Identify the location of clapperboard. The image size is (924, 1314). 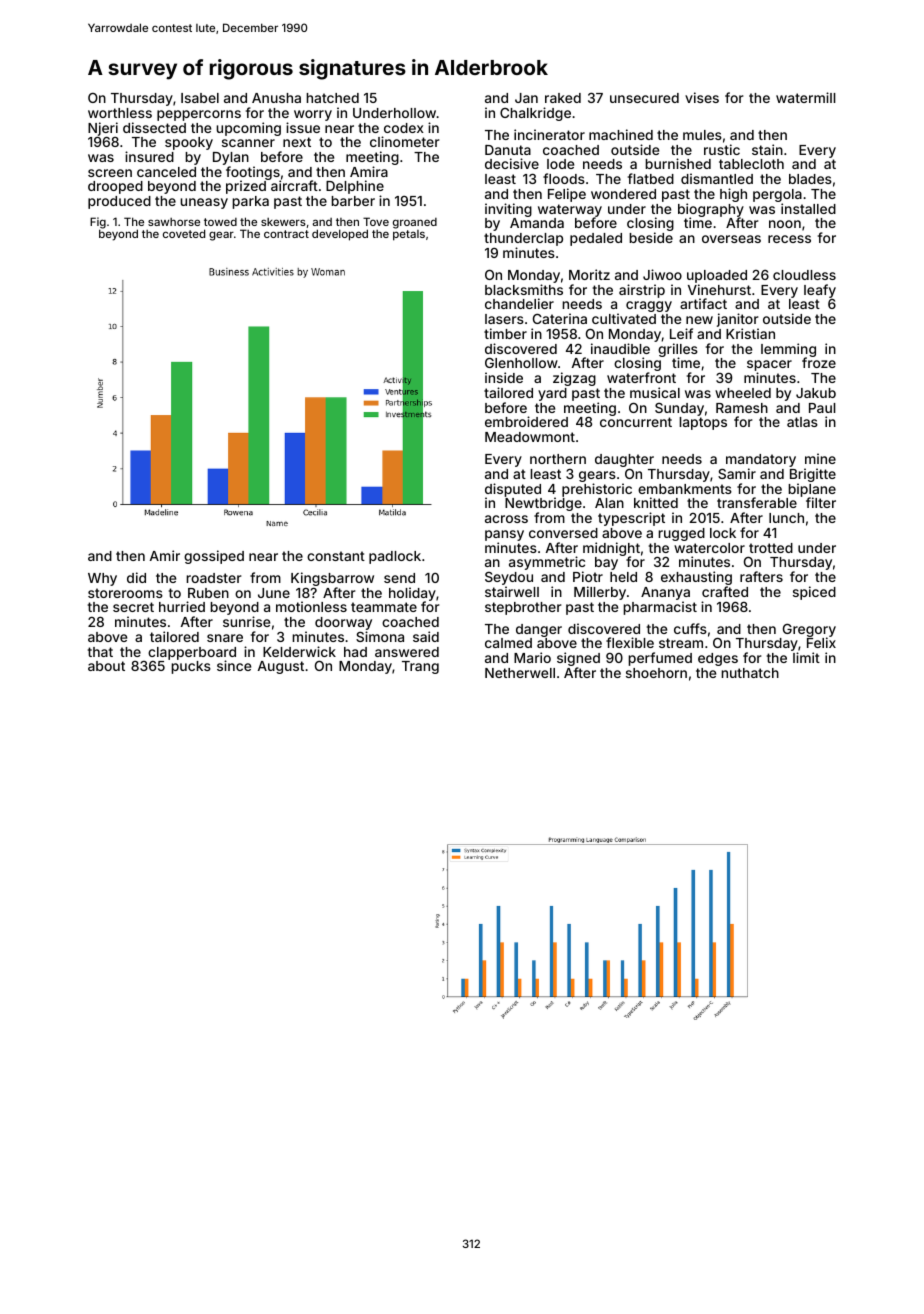
(192, 654).
